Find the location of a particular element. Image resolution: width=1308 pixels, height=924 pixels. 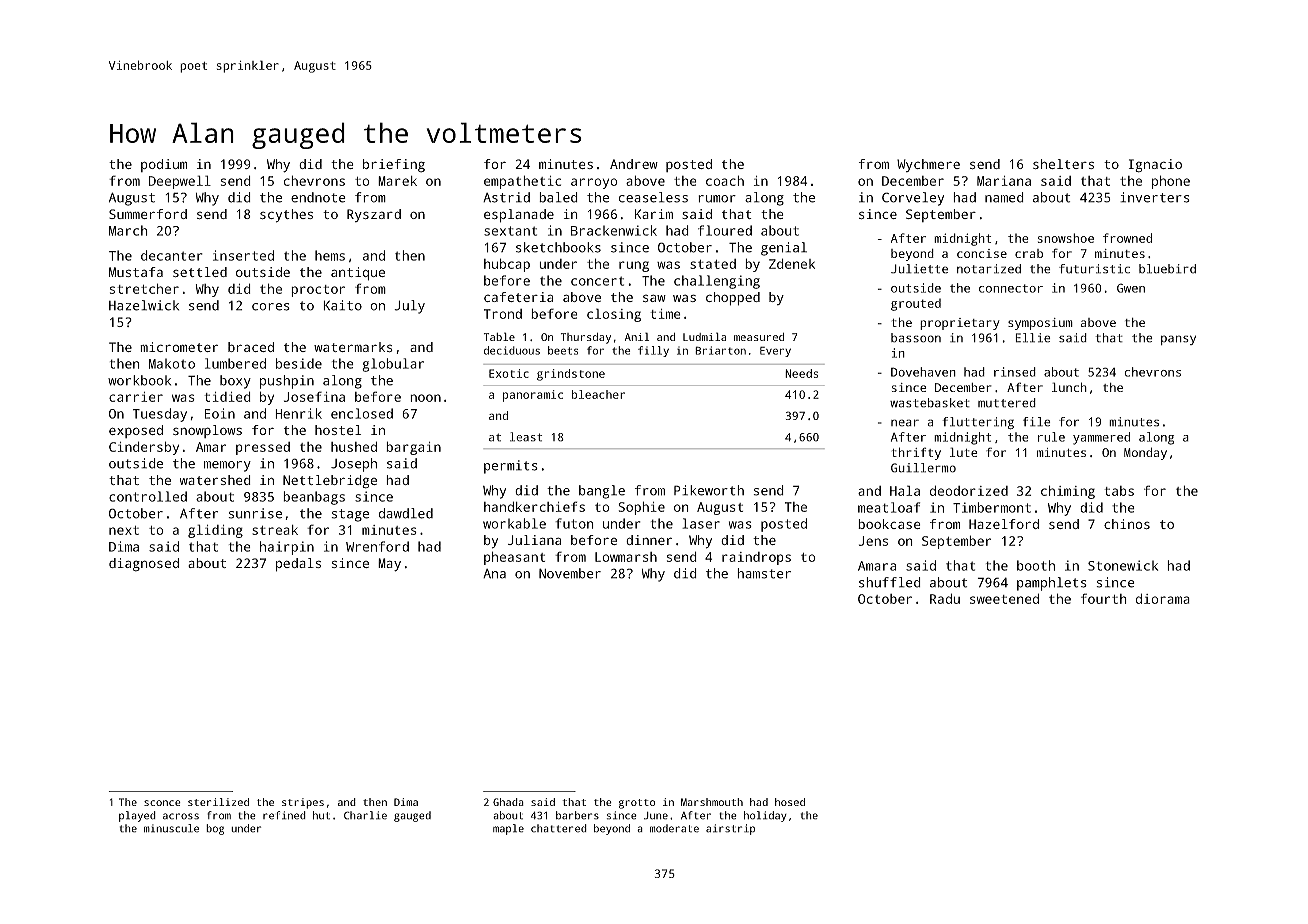

phone is located at coordinates (1171, 182).
